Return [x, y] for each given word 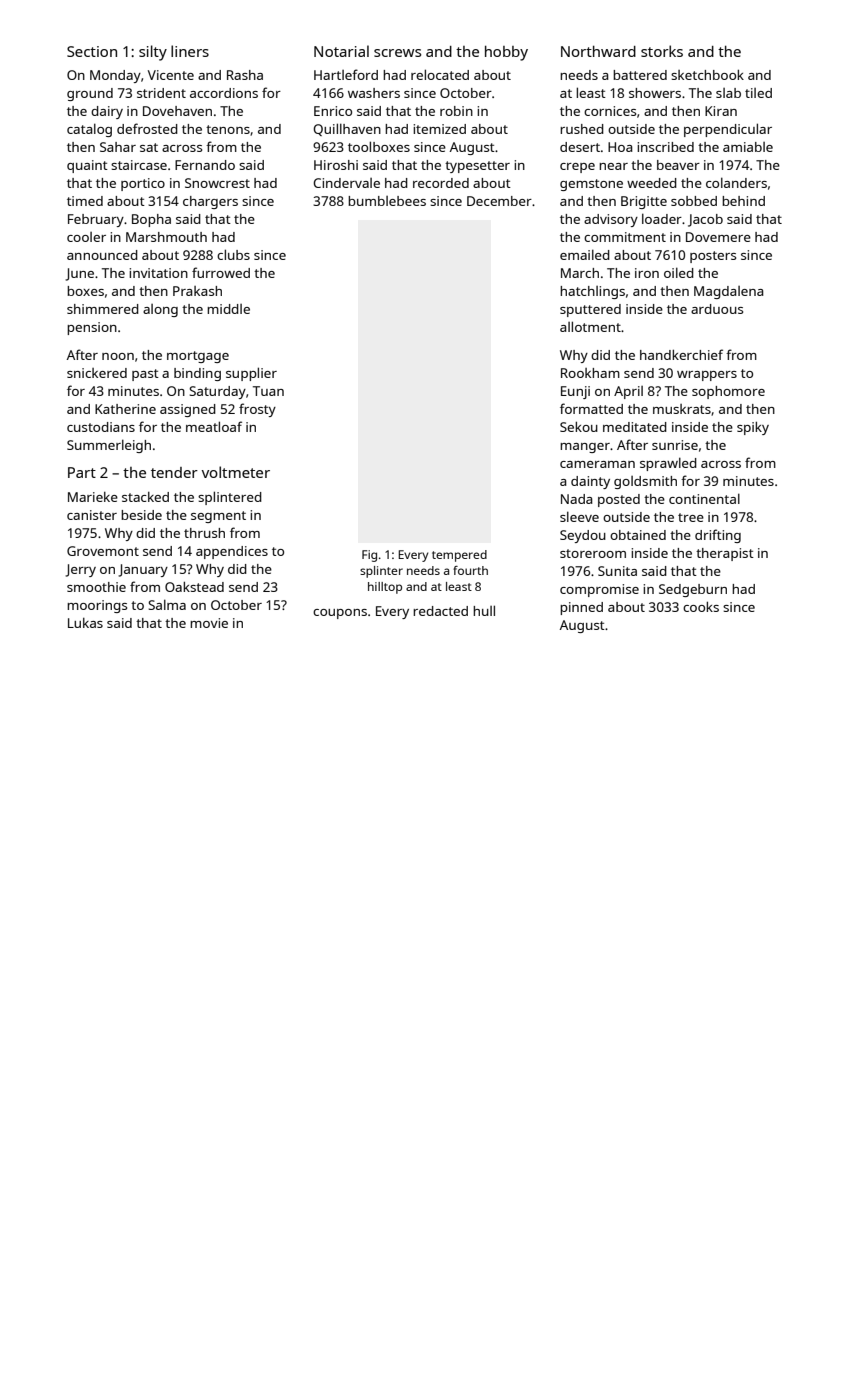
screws [397, 53]
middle [228, 309]
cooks [701, 607]
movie [209, 623]
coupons [340, 614]
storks [662, 51]
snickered [97, 373]
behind [743, 201]
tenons [228, 129]
